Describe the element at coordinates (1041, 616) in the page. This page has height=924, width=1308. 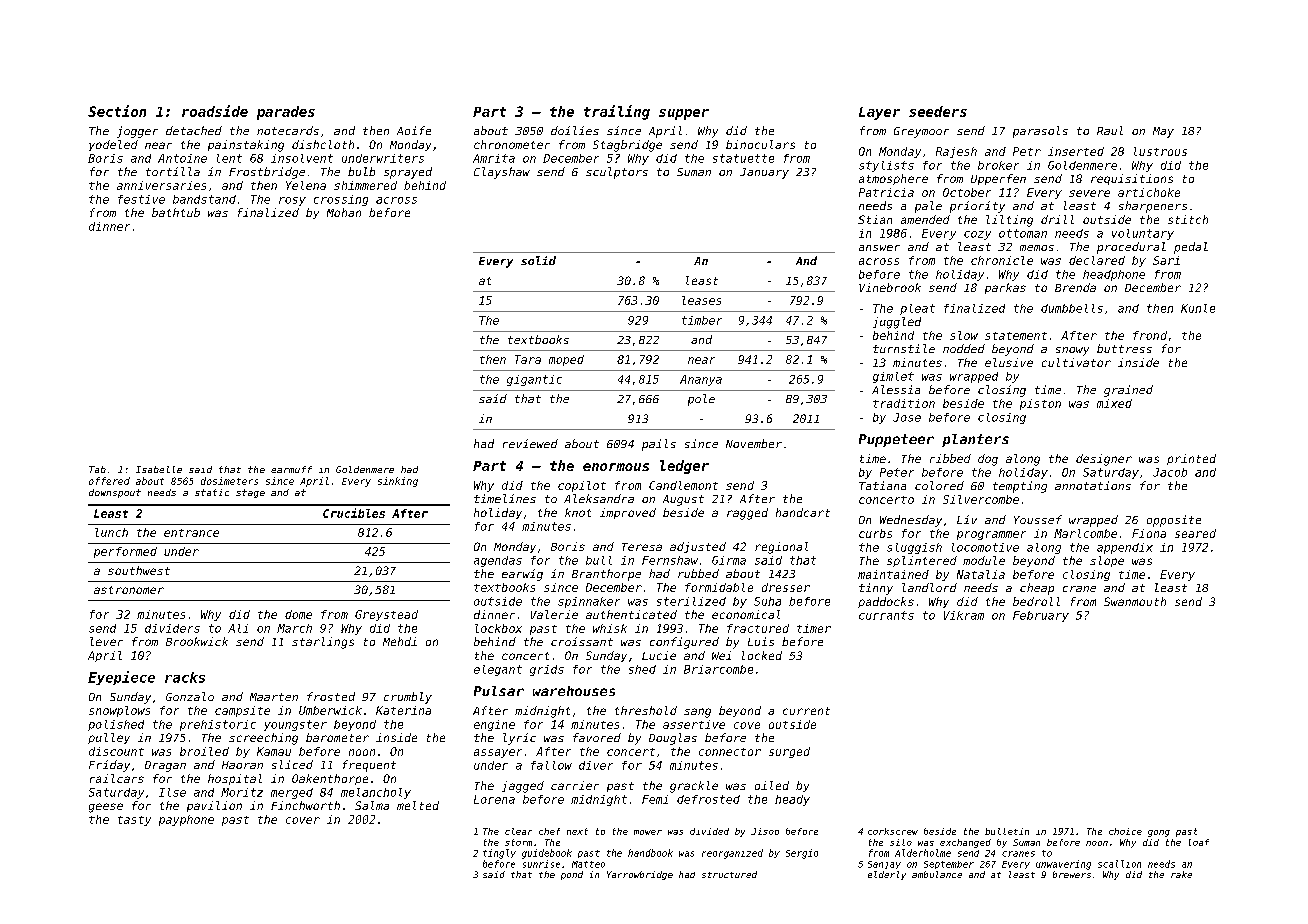
I see `February` at that location.
